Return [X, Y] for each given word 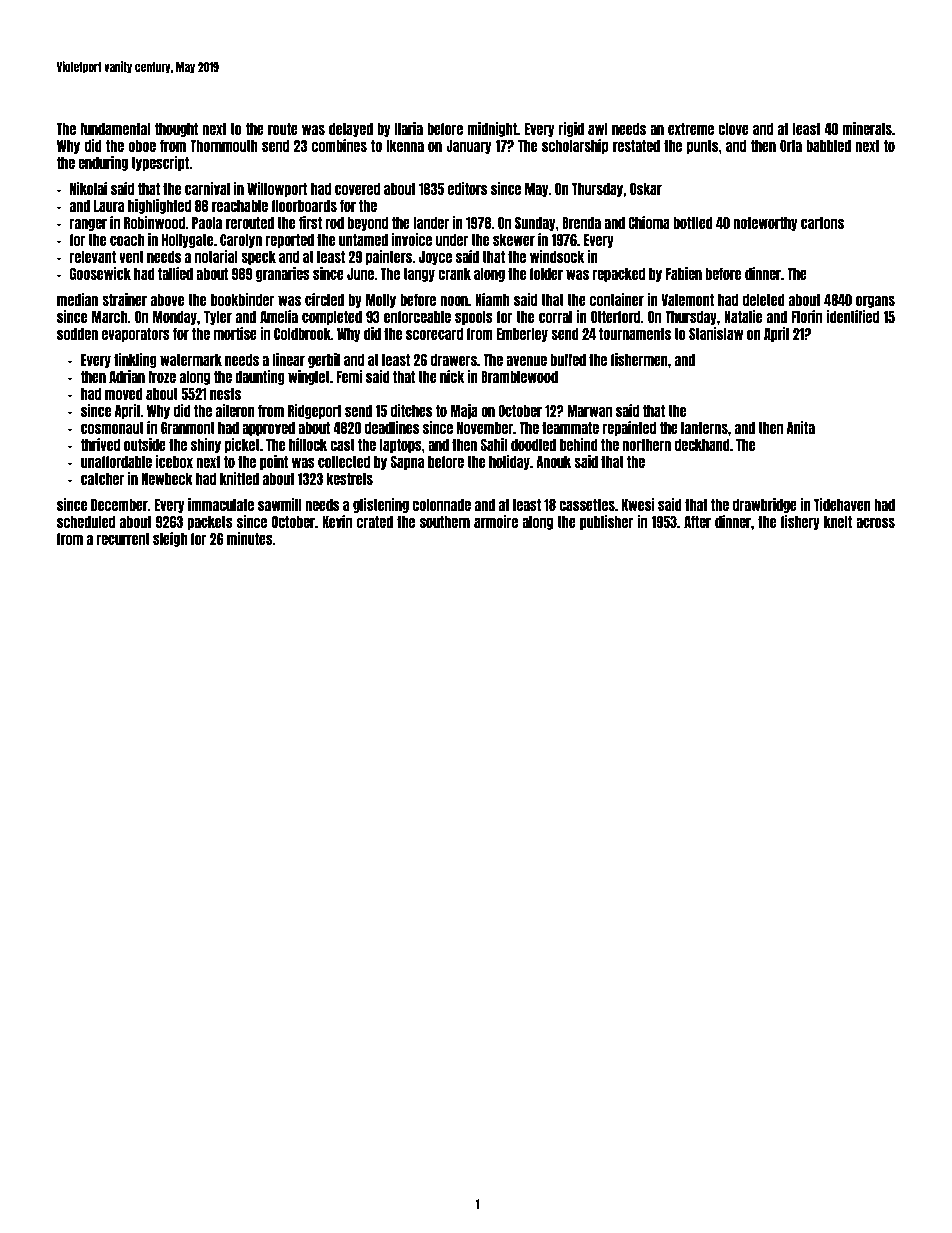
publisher [606, 522]
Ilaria [409, 128]
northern [646, 445]
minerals [867, 128]
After [697, 522]
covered [357, 189]
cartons [822, 223]
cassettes [587, 505]
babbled [828, 146]
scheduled [86, 522]
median [77, 299]
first [310, 222]
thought [176, 130]
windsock [557, 256]
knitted [239, 478]
